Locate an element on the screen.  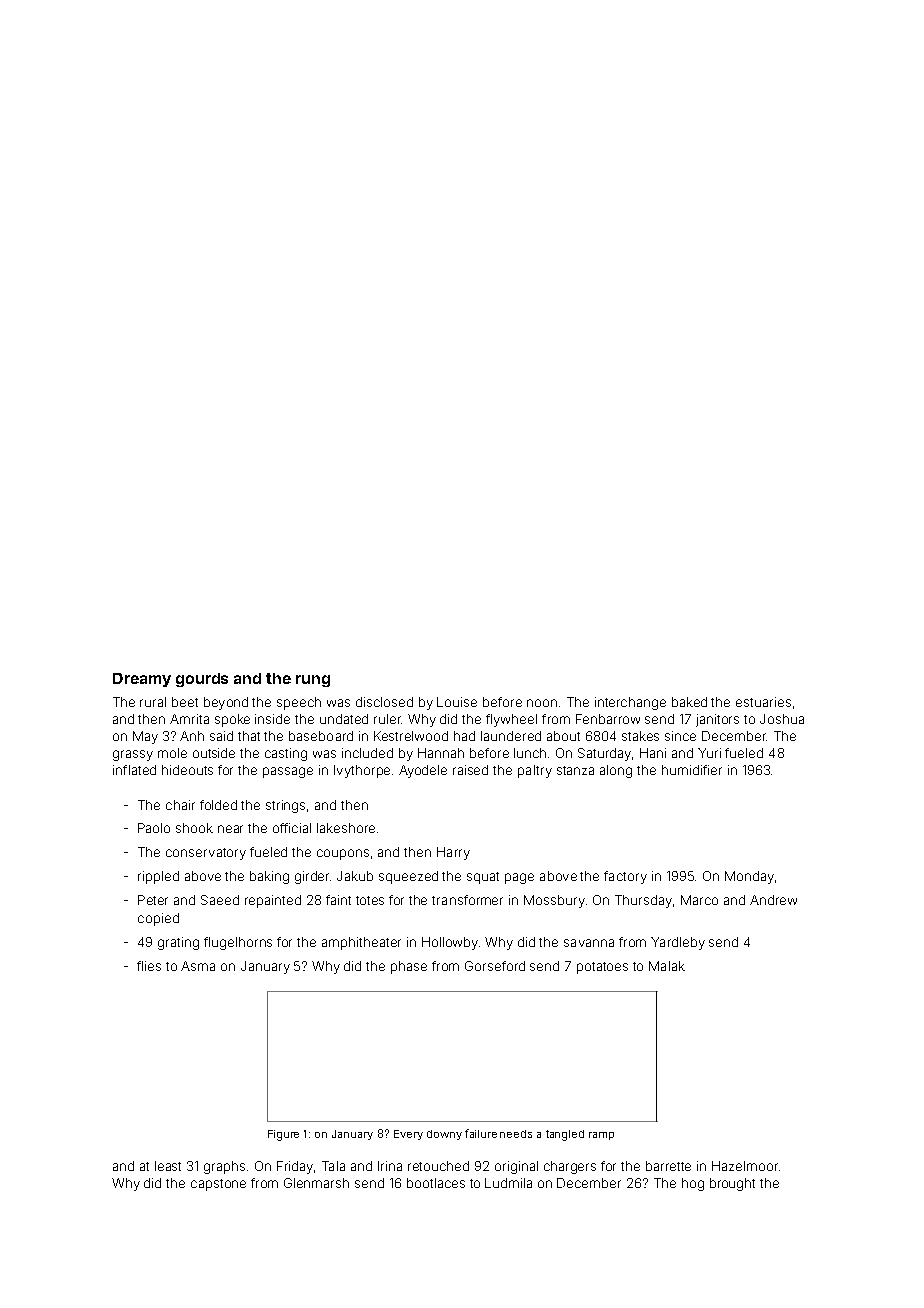
strings is located at coordinates (285, 806).
